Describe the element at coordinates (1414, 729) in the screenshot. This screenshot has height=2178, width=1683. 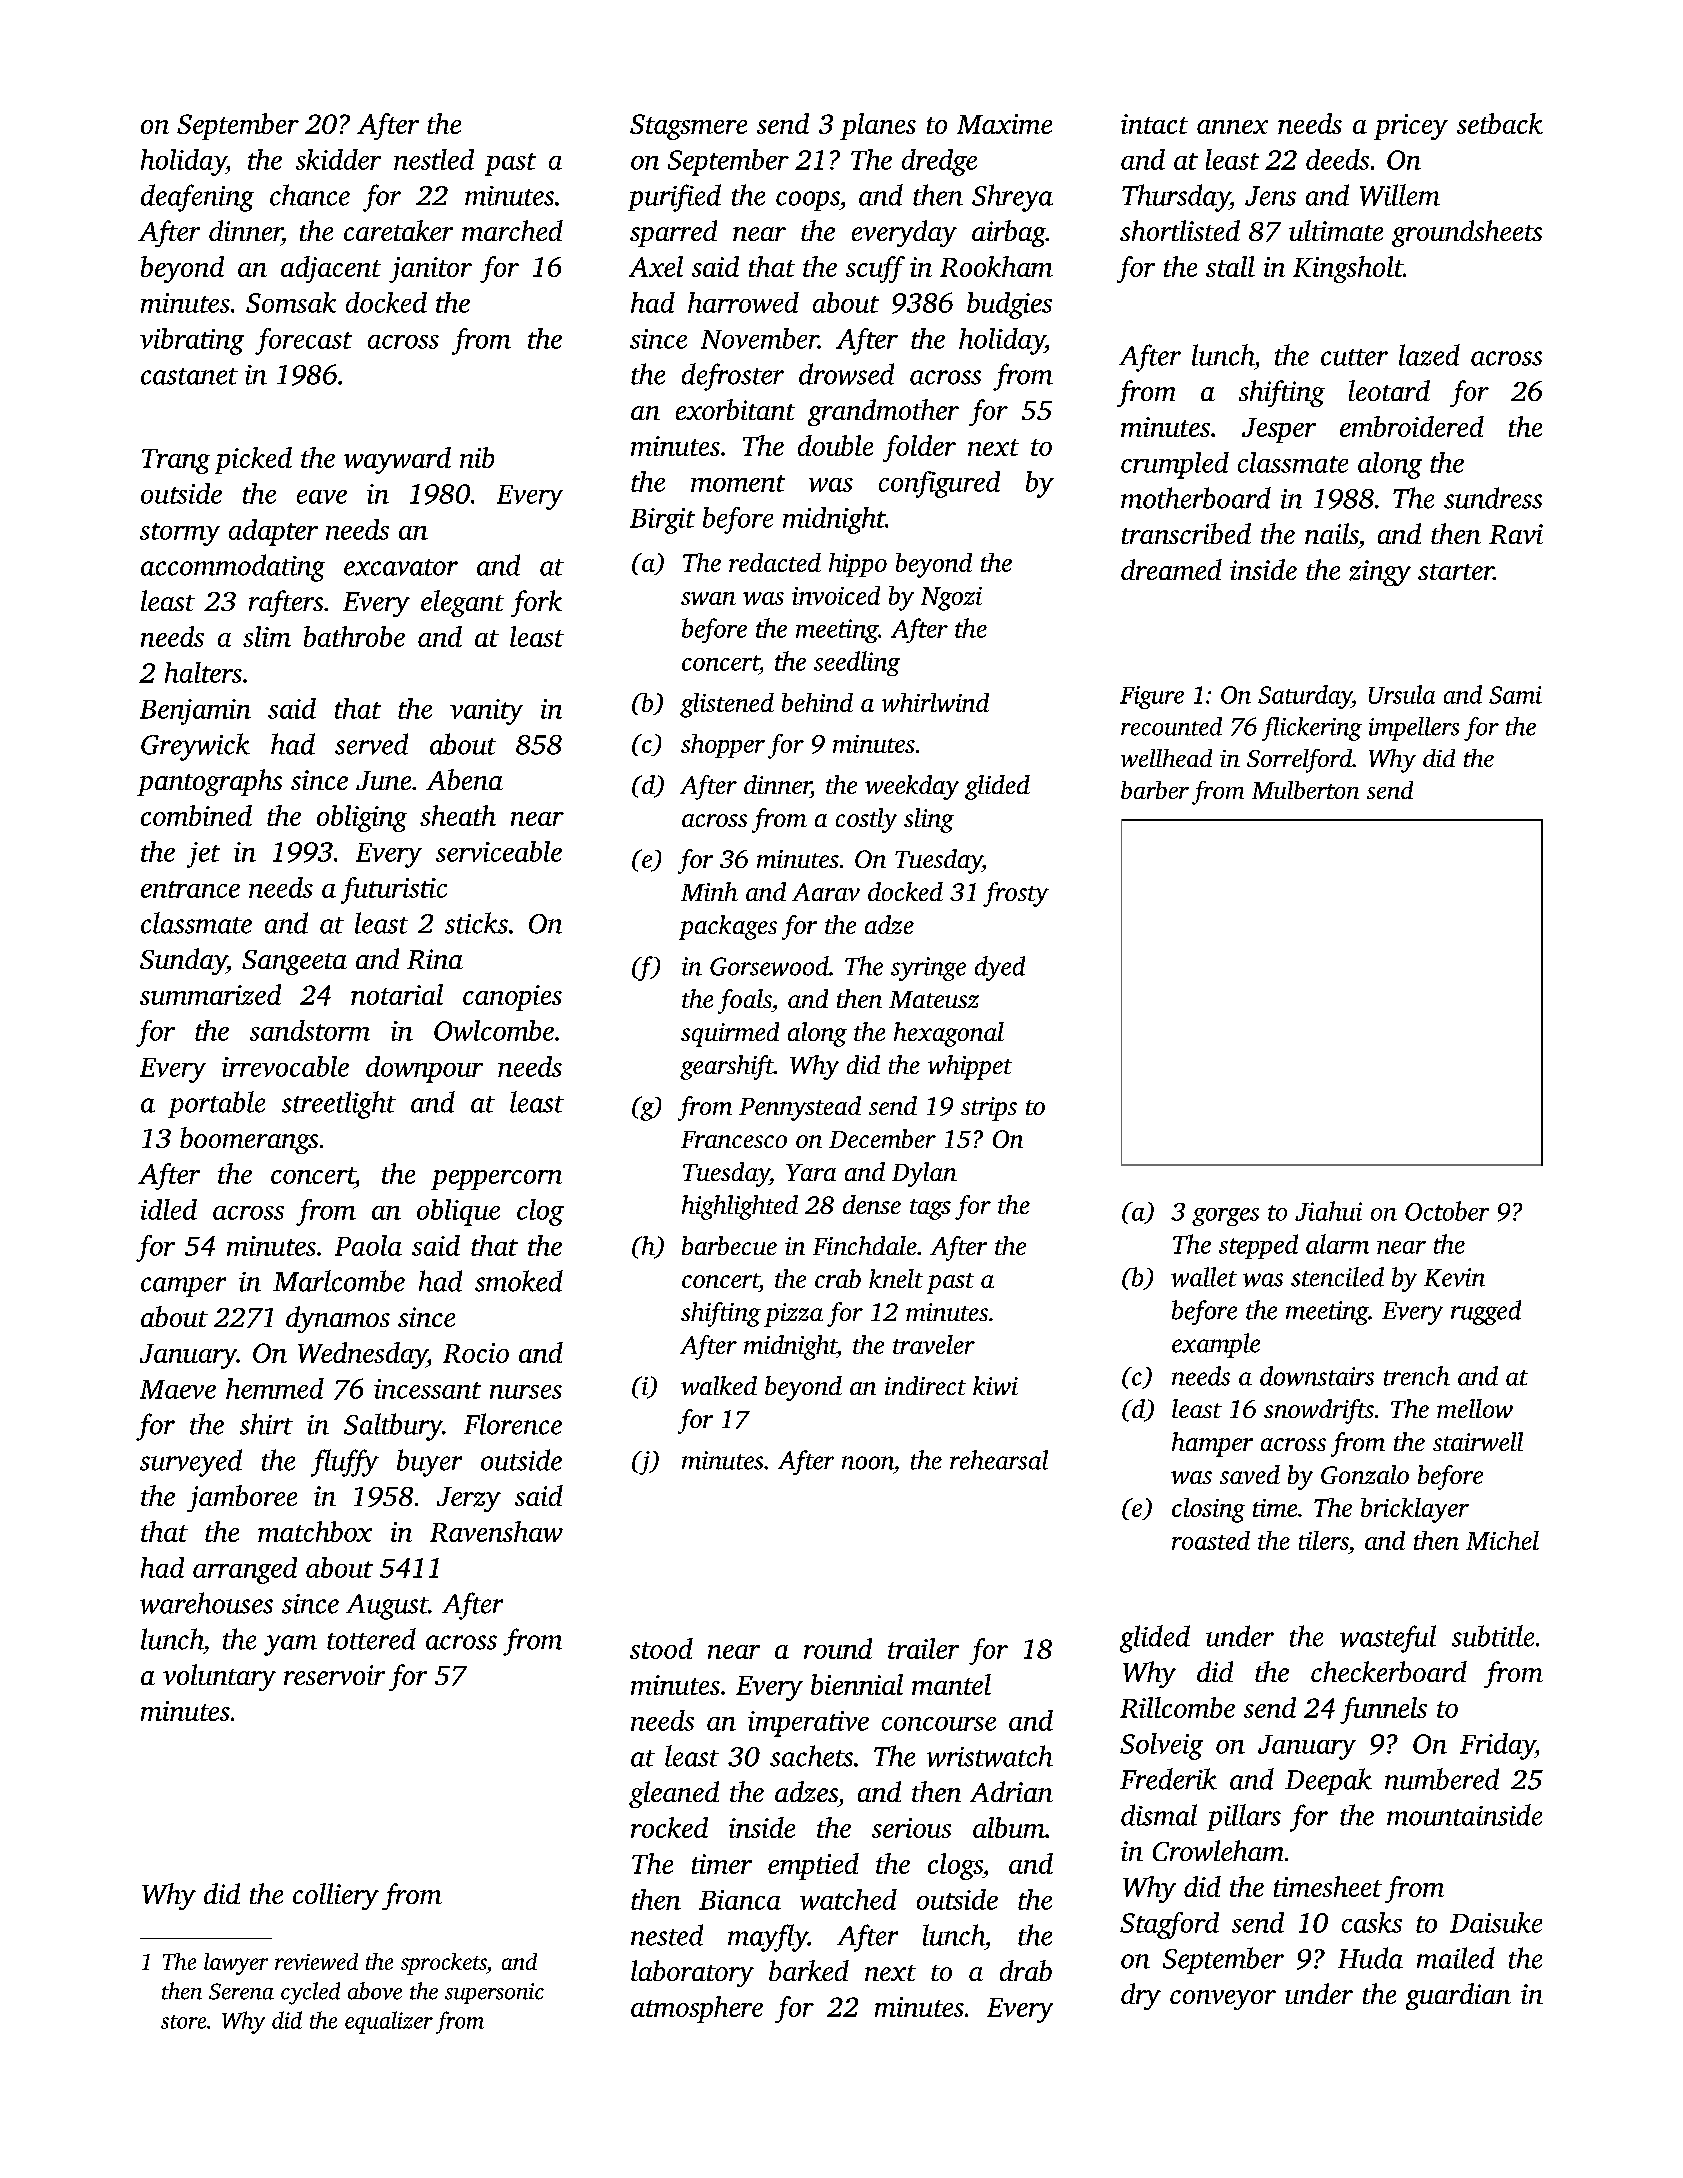
I see `impellers` at that location.
